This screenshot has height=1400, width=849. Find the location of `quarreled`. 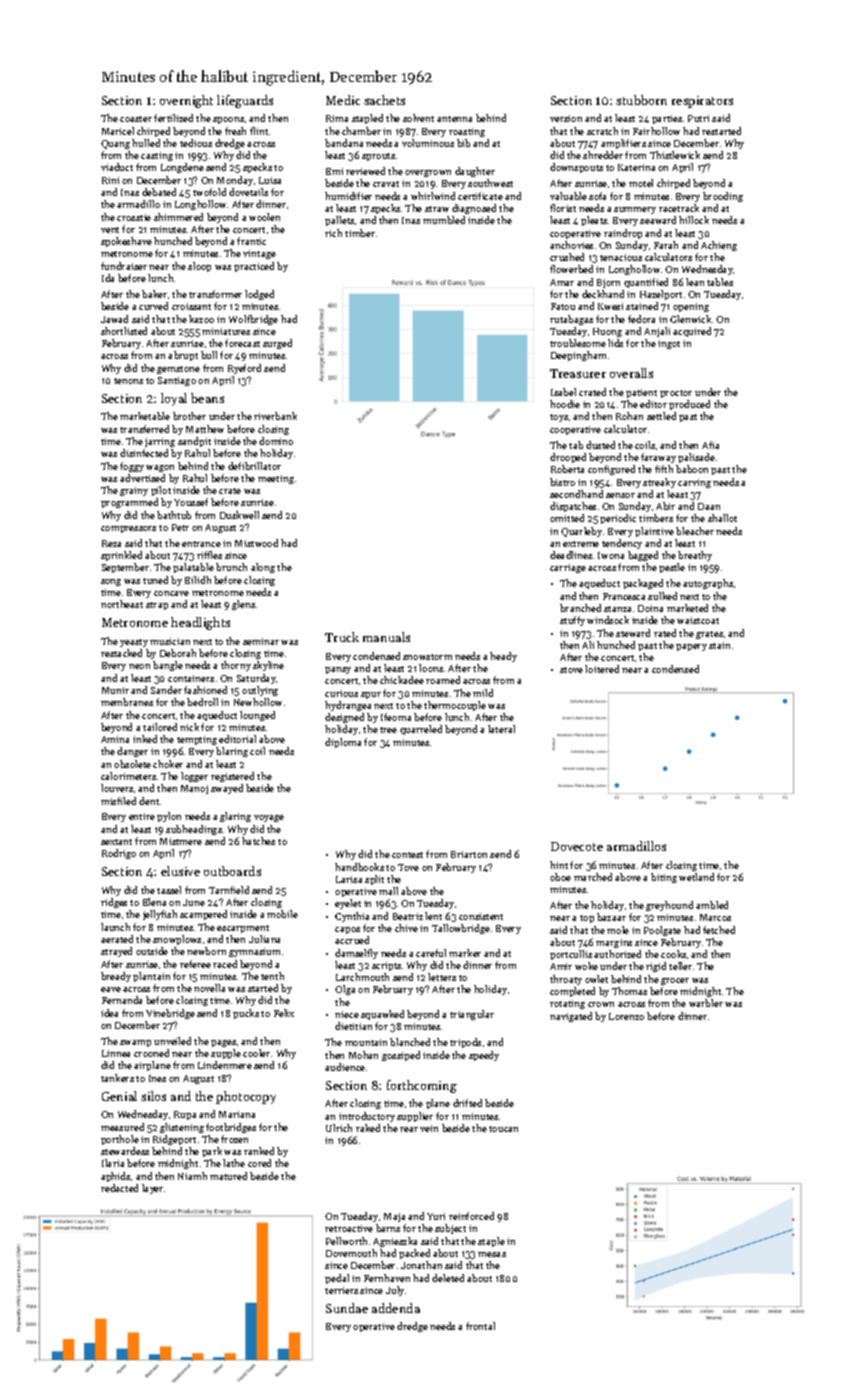

quarreled is located at coordinates (421, 730).
